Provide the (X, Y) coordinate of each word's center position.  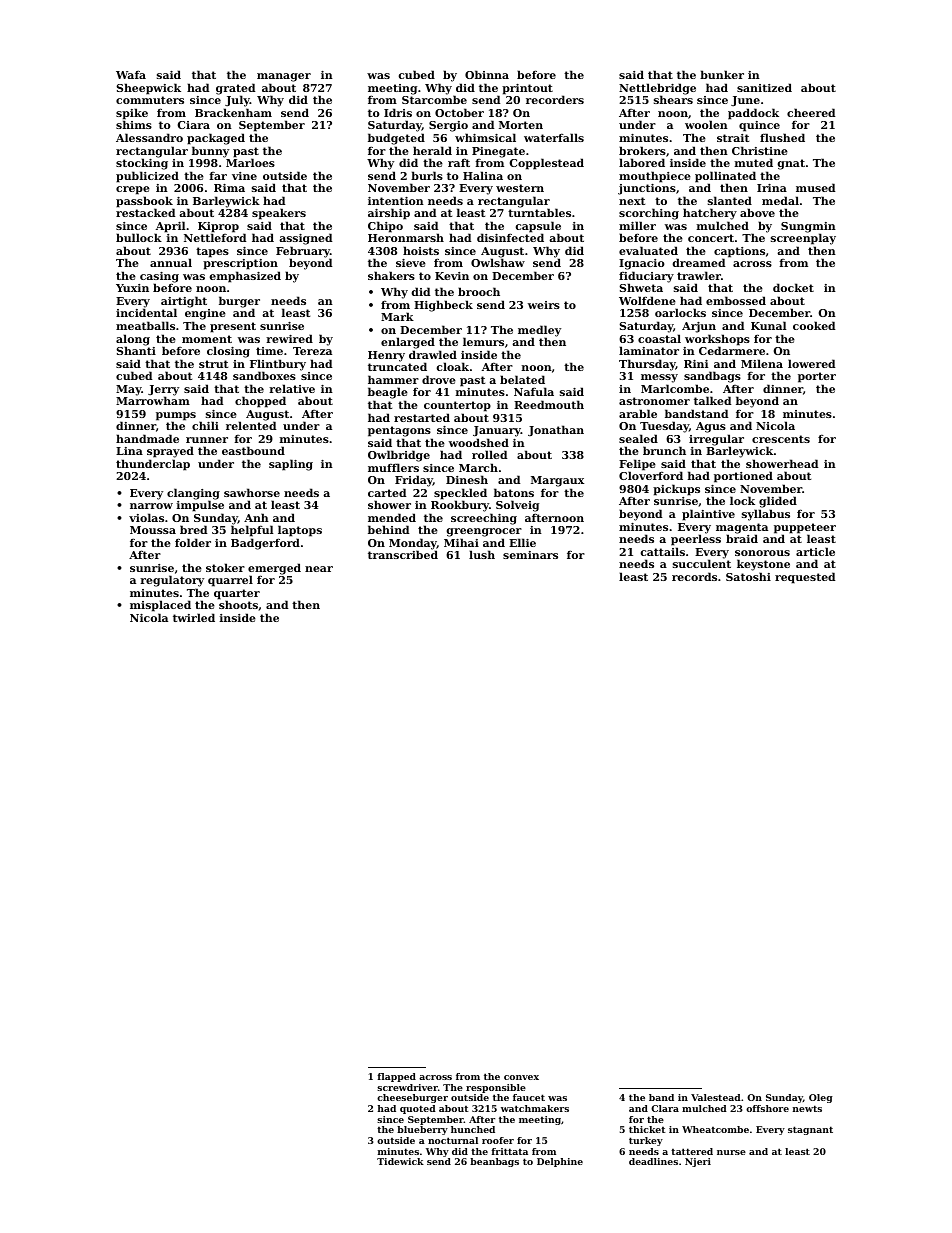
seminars (530, 555)
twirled (194, 617)
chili (205, 426)
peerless (696, 540)
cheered (811, 112)
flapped (397, 1077)
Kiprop (218, 228)
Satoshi (748, 576)
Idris (398, 112)
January (497, 431)
